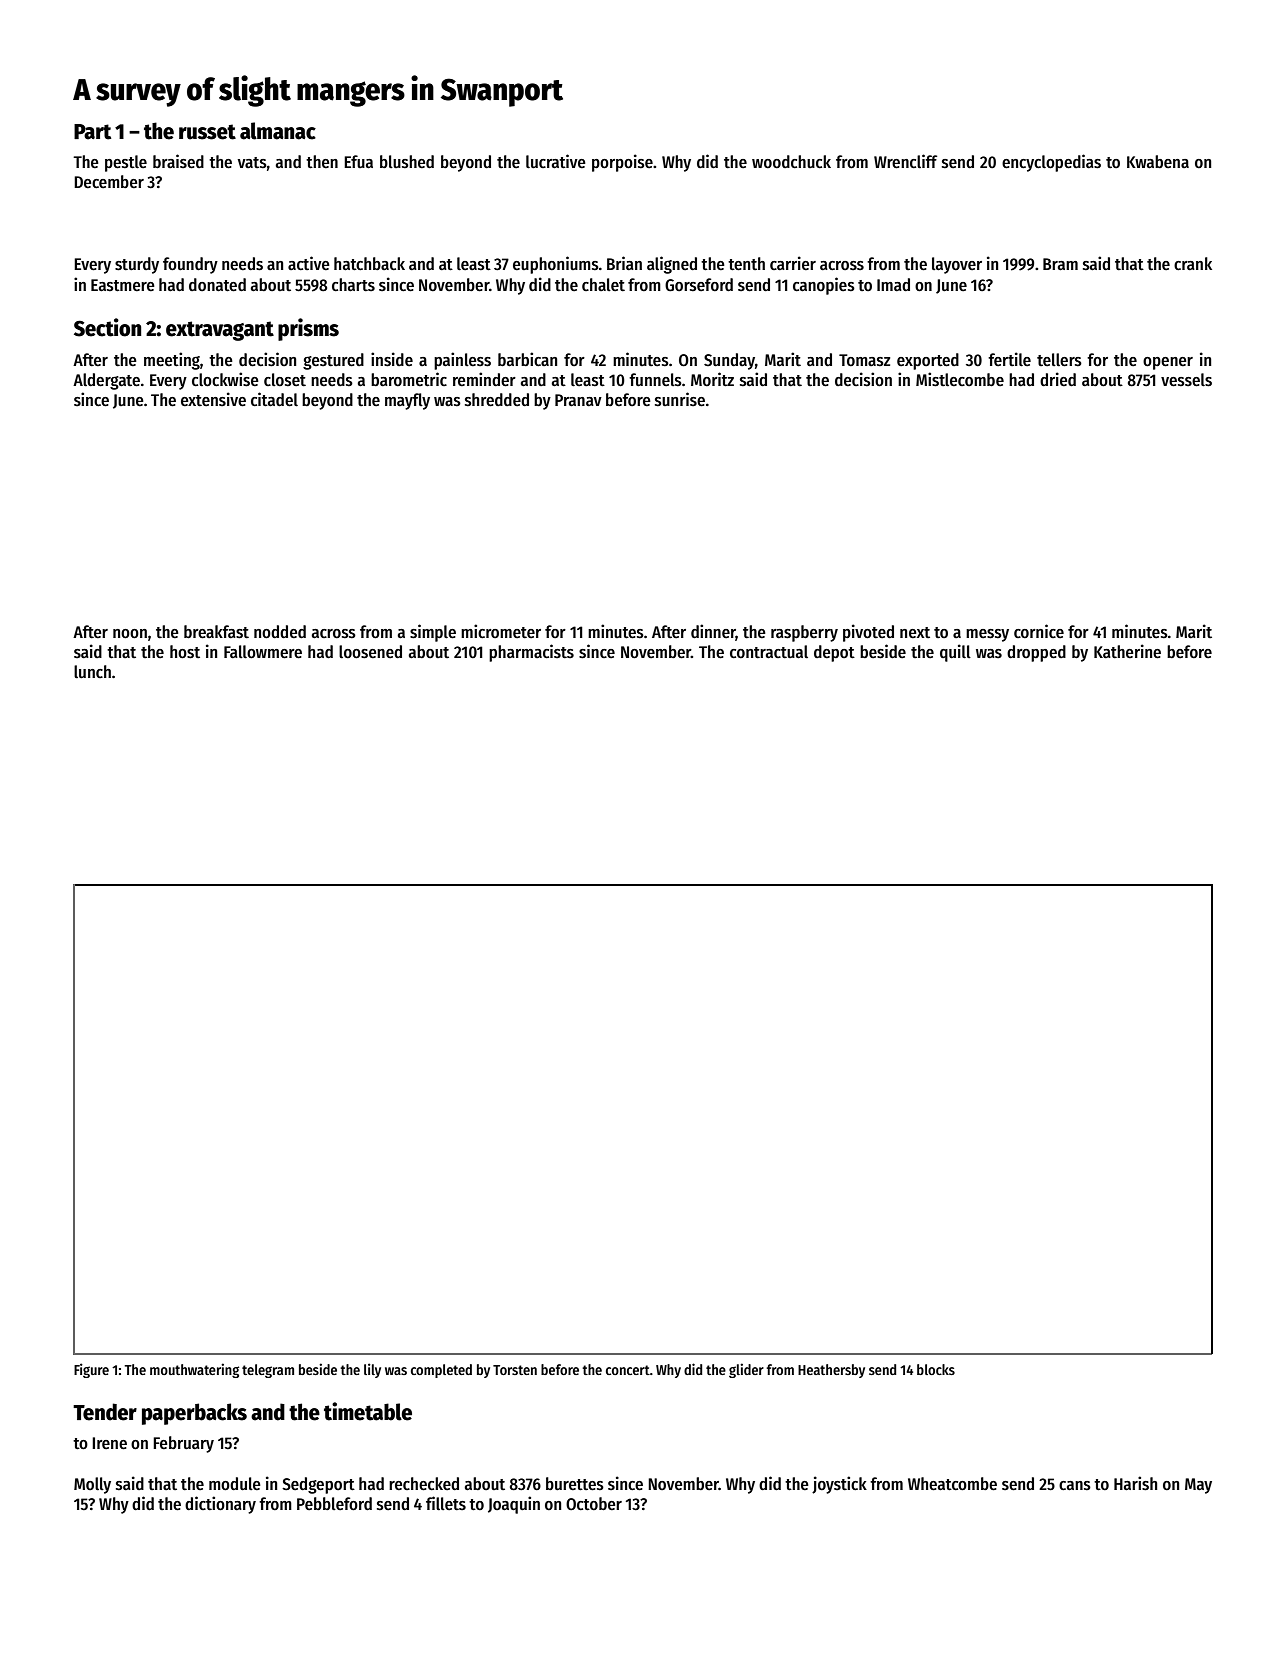 The height and width of the document is (1665, 1286). I want to click on Wheatcombe, so click(952, 1484).
